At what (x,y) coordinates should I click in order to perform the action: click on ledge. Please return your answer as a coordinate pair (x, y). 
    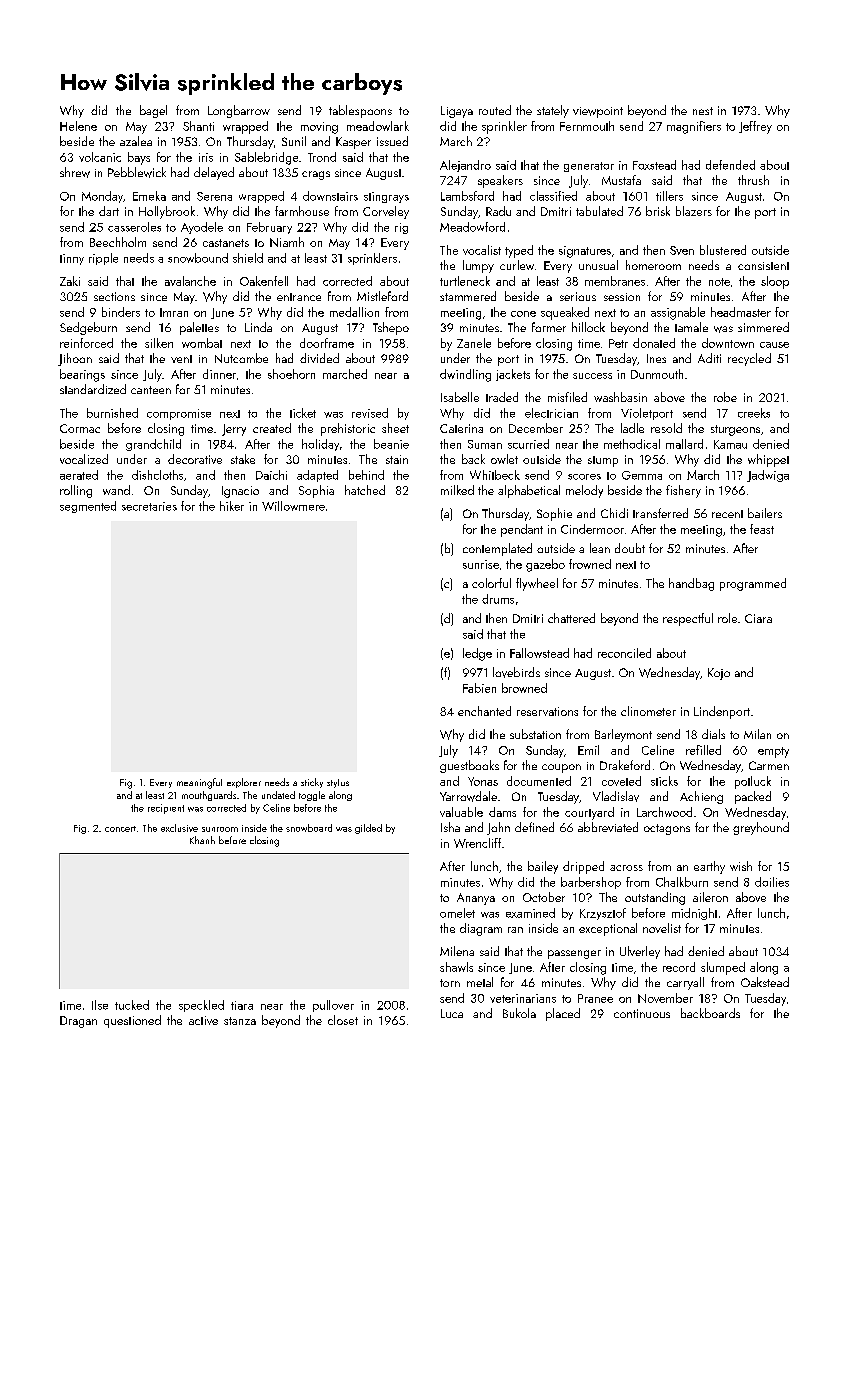
    Looking at the image, I should click on (477, 654).
